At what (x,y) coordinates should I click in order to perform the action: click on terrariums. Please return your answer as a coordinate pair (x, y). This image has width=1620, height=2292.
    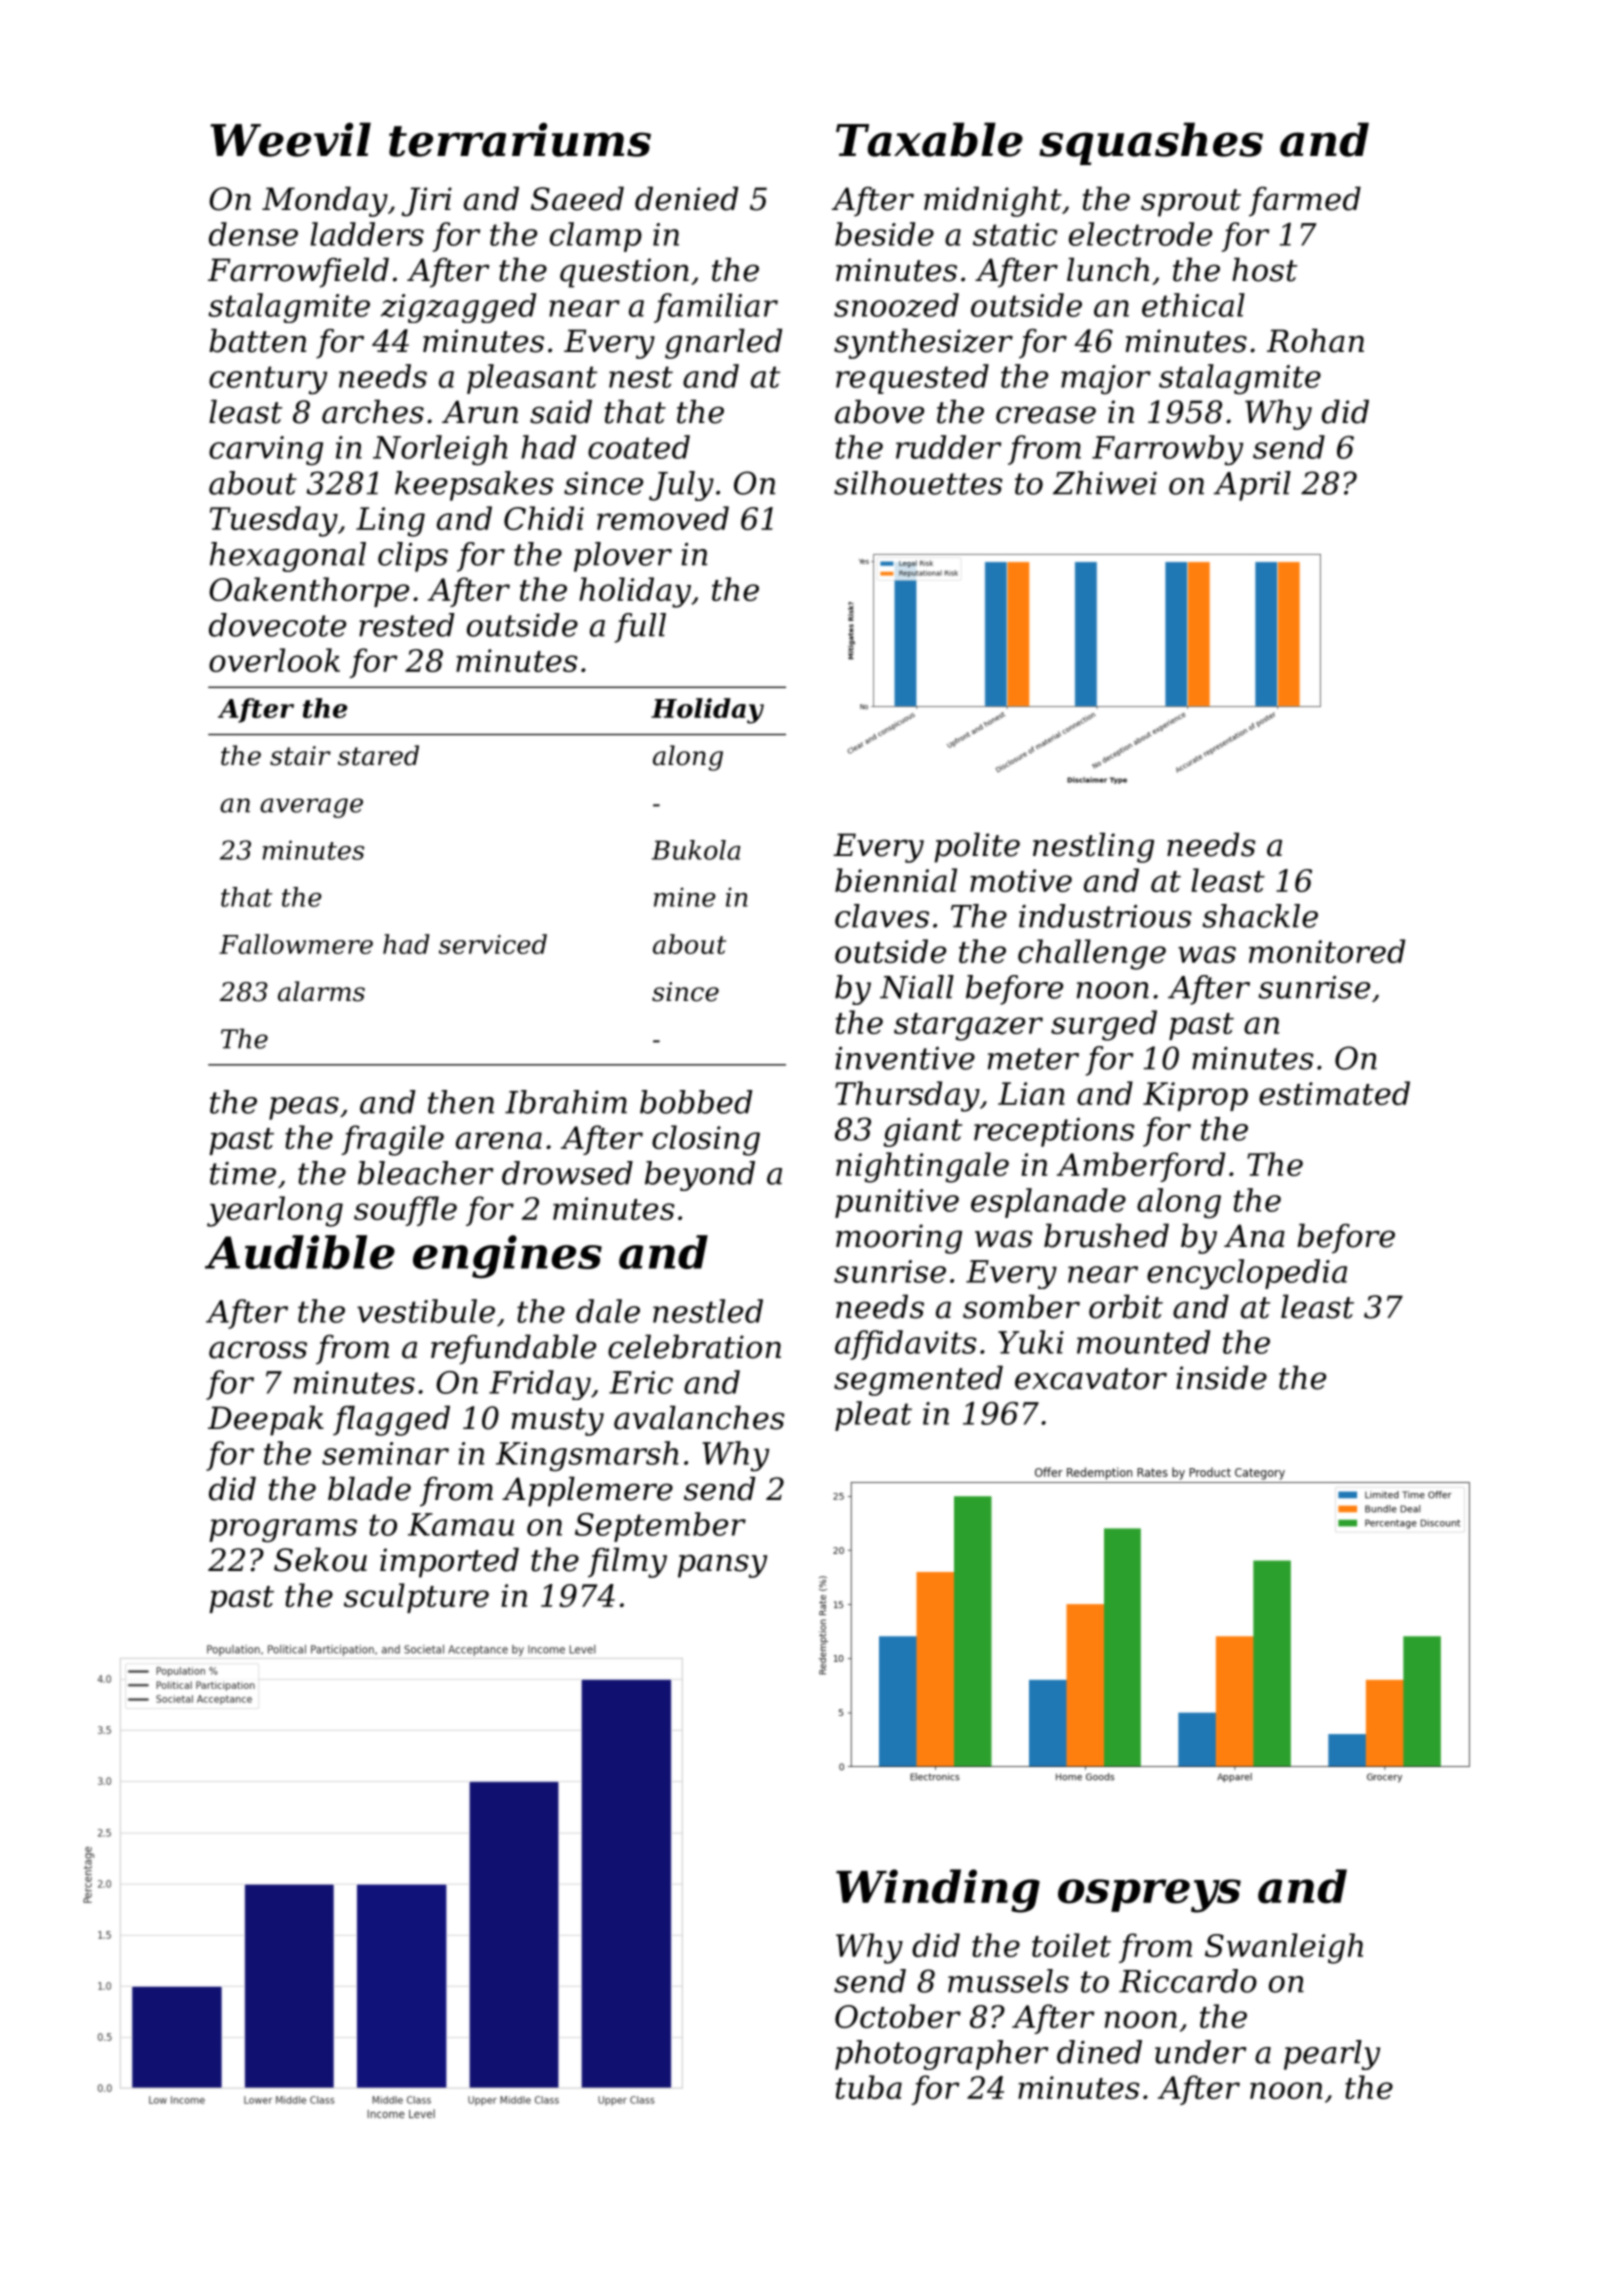
    Looking at the image, I should click on (520, 140).
